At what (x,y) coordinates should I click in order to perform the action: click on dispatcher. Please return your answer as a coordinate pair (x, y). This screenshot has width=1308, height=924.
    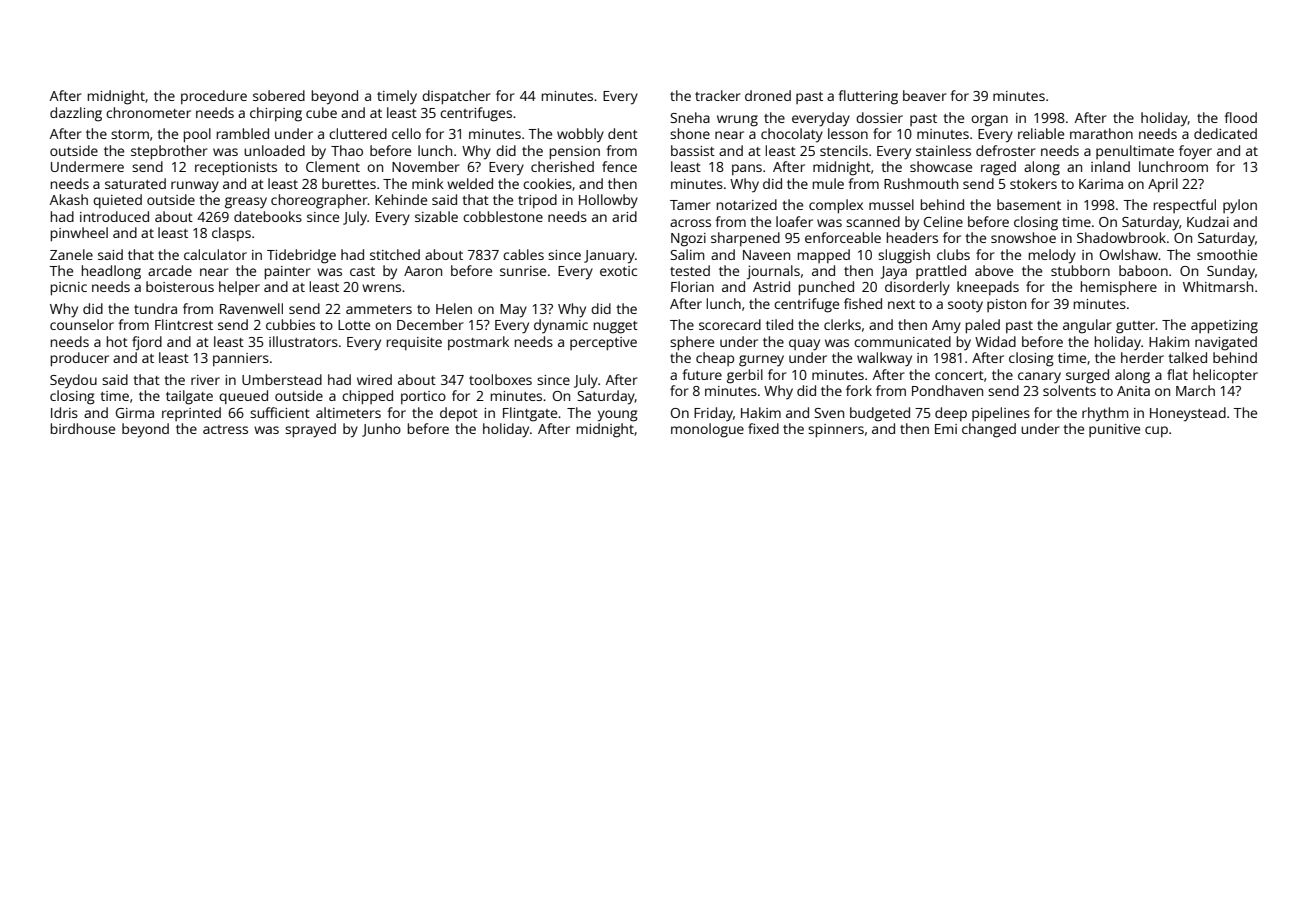
    Looking at the image, I should click on (456, 97).
